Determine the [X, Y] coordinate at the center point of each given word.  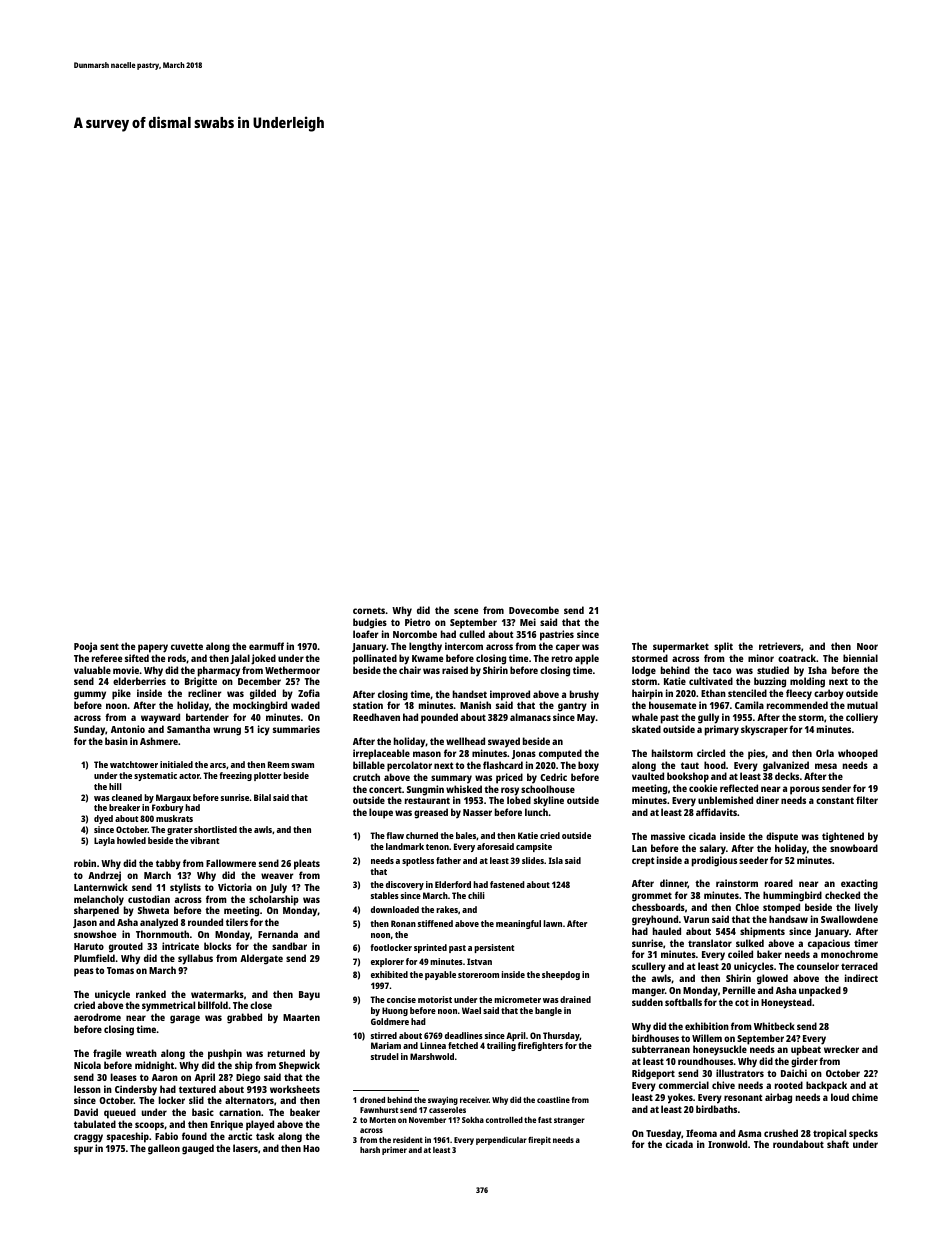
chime [865, 1097]
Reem [278, 764]
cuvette [187, 646]
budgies [370, 623]
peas [84, 972]
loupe [381, 813]
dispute [782, 837]
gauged [198, 1149]
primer [394, 1151]
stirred [384, 1035]
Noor [867, 646]
